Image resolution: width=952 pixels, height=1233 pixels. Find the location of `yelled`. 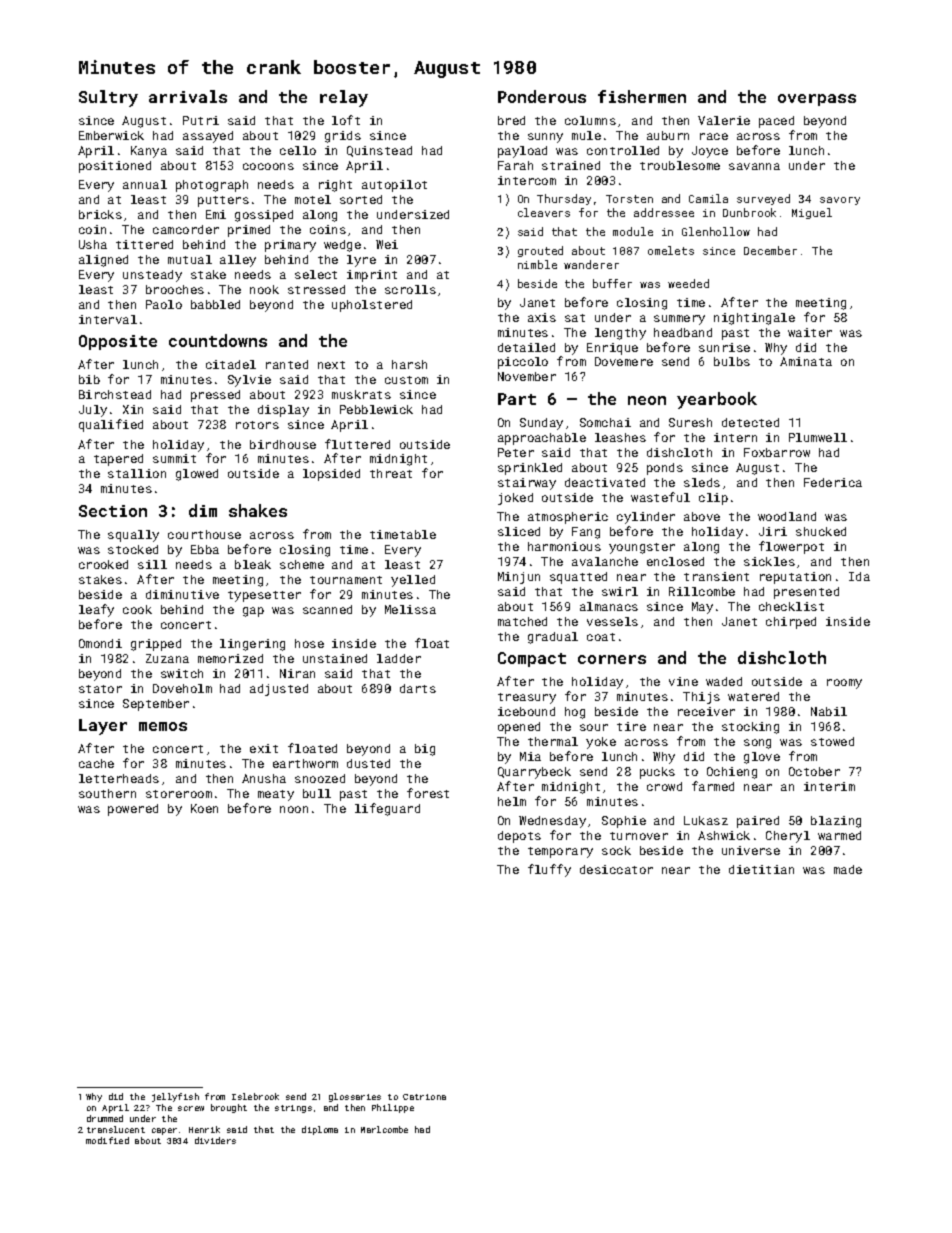

yelled is located at coordinates (413, 581).
